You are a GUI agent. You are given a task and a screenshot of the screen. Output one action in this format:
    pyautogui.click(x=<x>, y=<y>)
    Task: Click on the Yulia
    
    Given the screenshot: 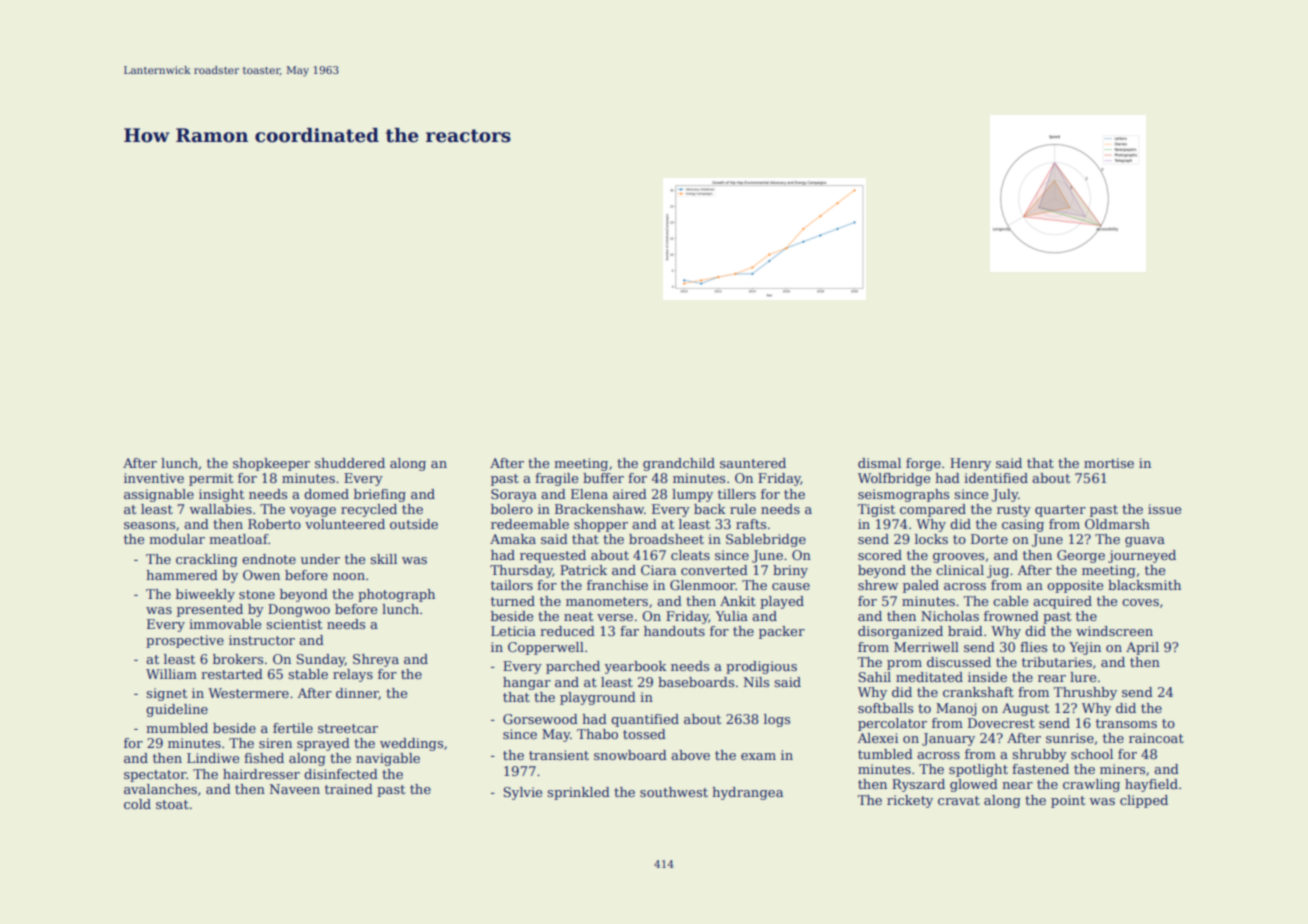 What is the action you would take?
    pyautogui.click(x=731, y=616)
